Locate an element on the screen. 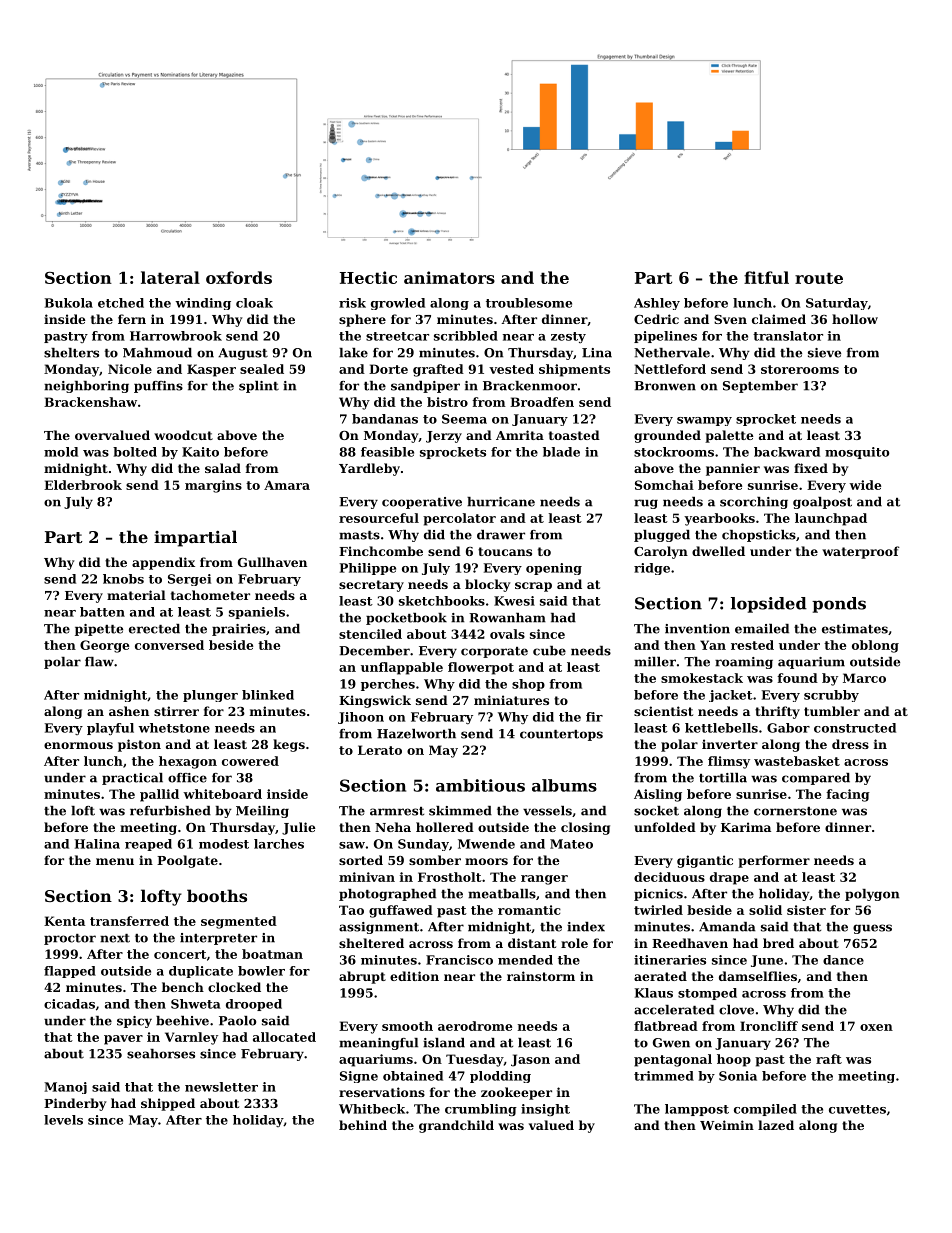 This screenshot has height=1233, width=952. shelters is located at coordinates (71, 353).
